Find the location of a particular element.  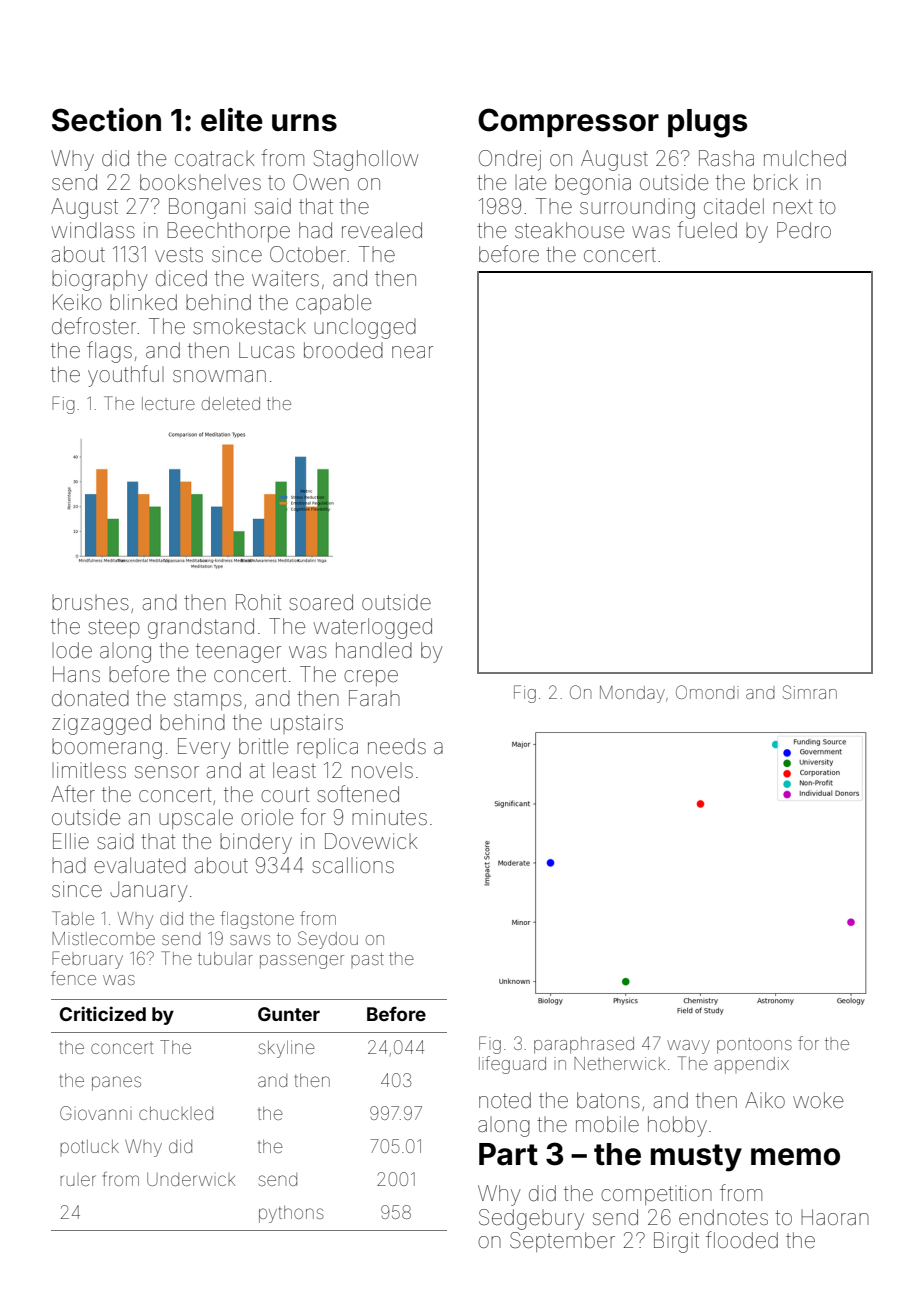

defroster is located at coordinates (94, 325).
